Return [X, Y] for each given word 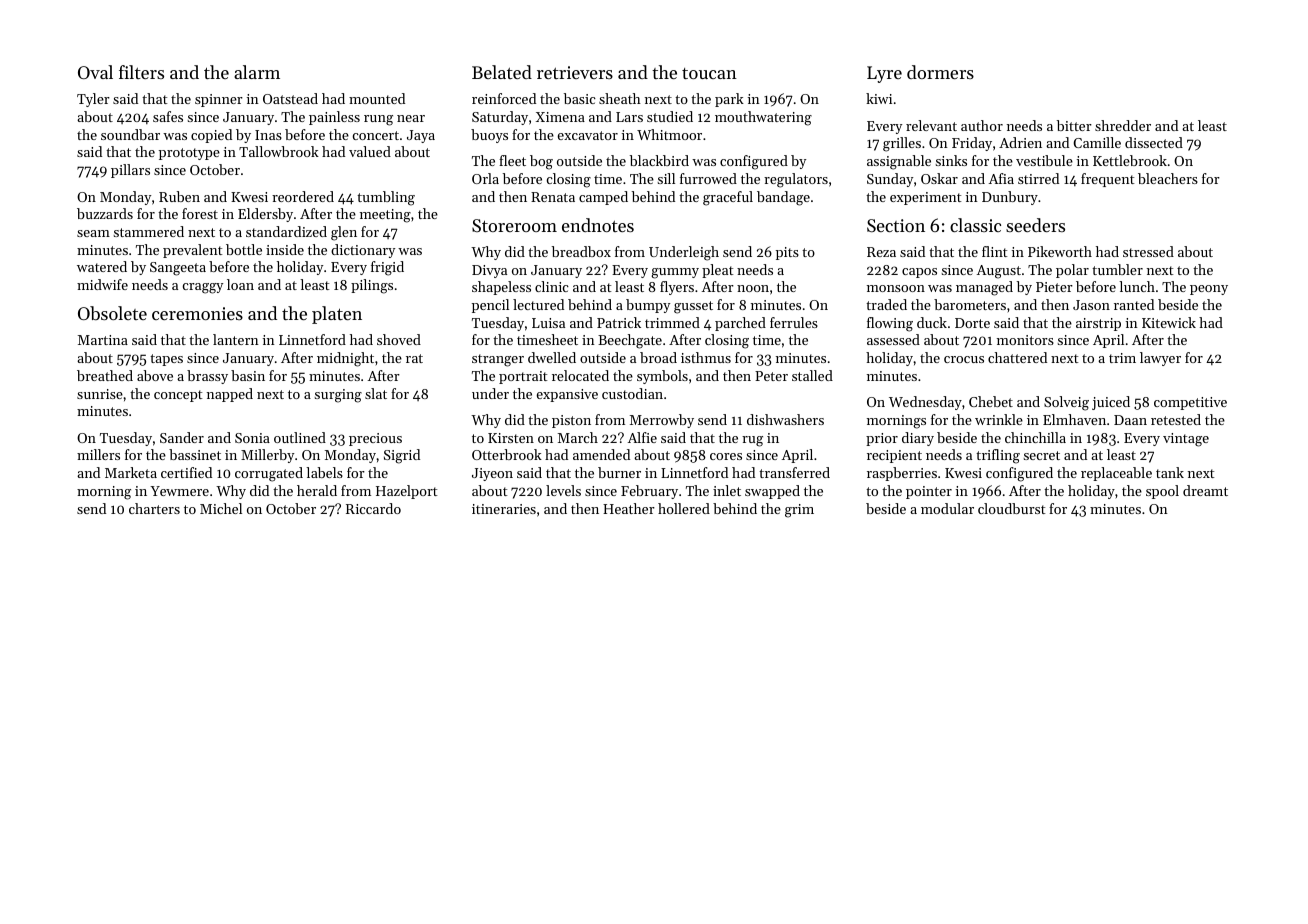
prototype [189, 154]
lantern [236, 339]
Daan [1130, 420]
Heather [629, 508]
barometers [970, 304]
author [982, 125]
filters [141, 72]
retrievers [575, 72]
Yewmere [179, 491]
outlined [300, 437]
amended [601, 454]
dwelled [552, 357]
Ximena [560, 117]
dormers [940, 72]
